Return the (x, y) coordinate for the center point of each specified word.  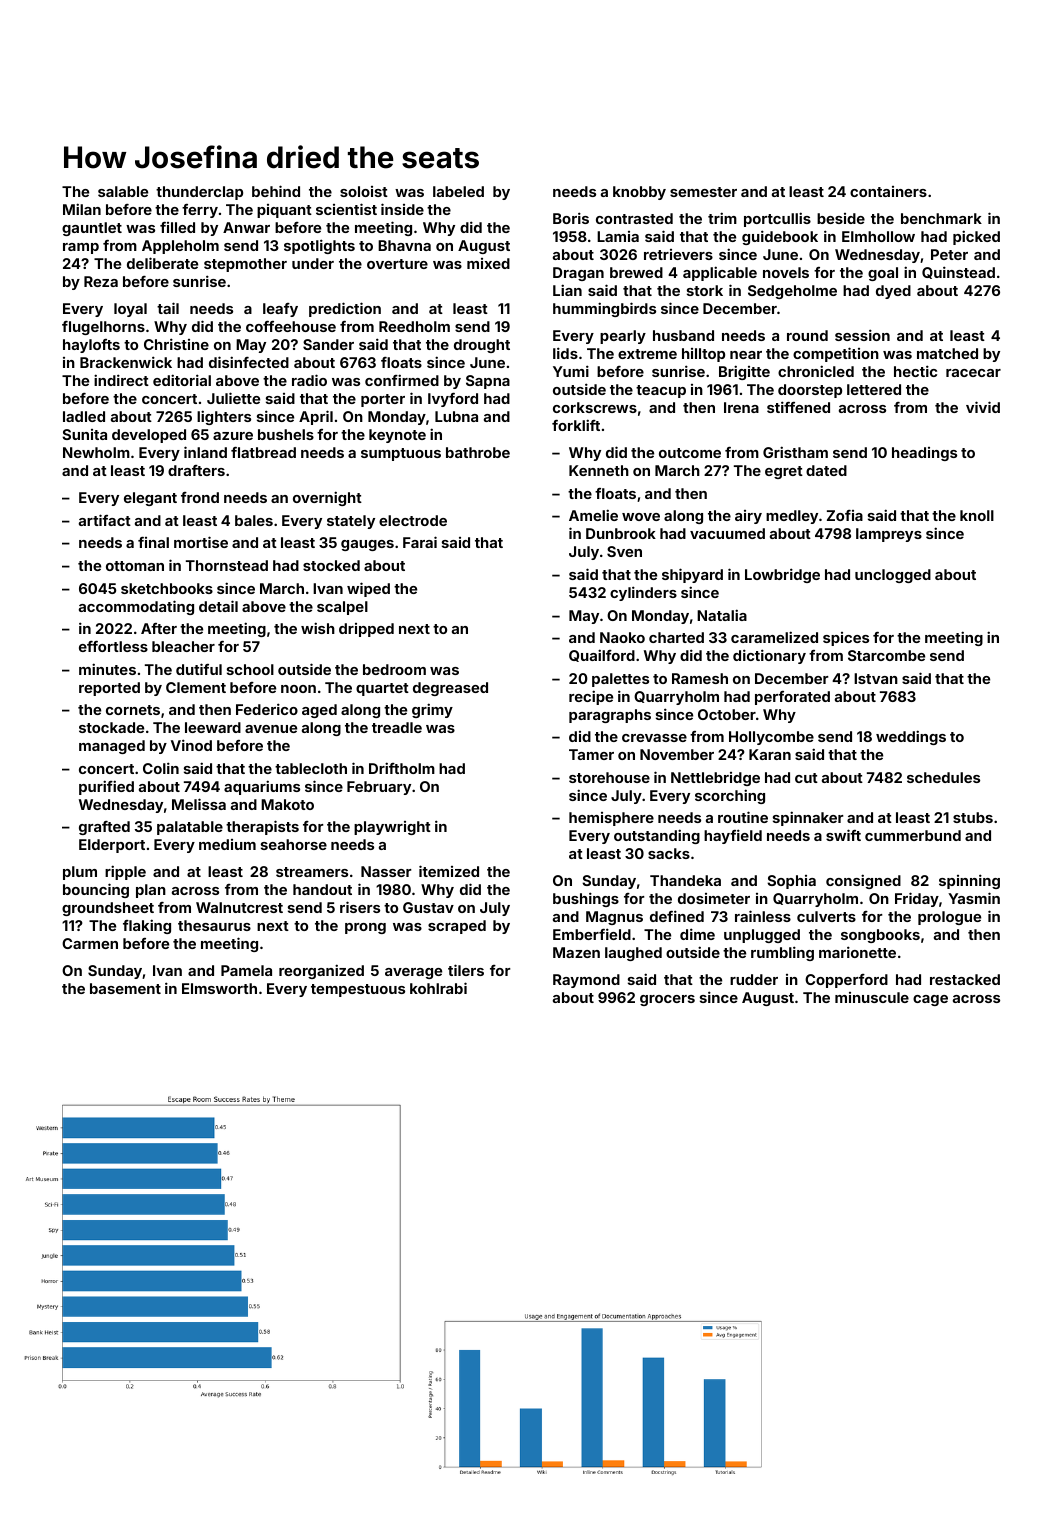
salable (123, 191)
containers (888, 191)
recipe (591, 697)
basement (125, 988)
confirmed (402, 380)
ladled (84, 416)
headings (924, 454)
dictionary (769, 656)
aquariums (262, 787)
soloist (364, 191)
